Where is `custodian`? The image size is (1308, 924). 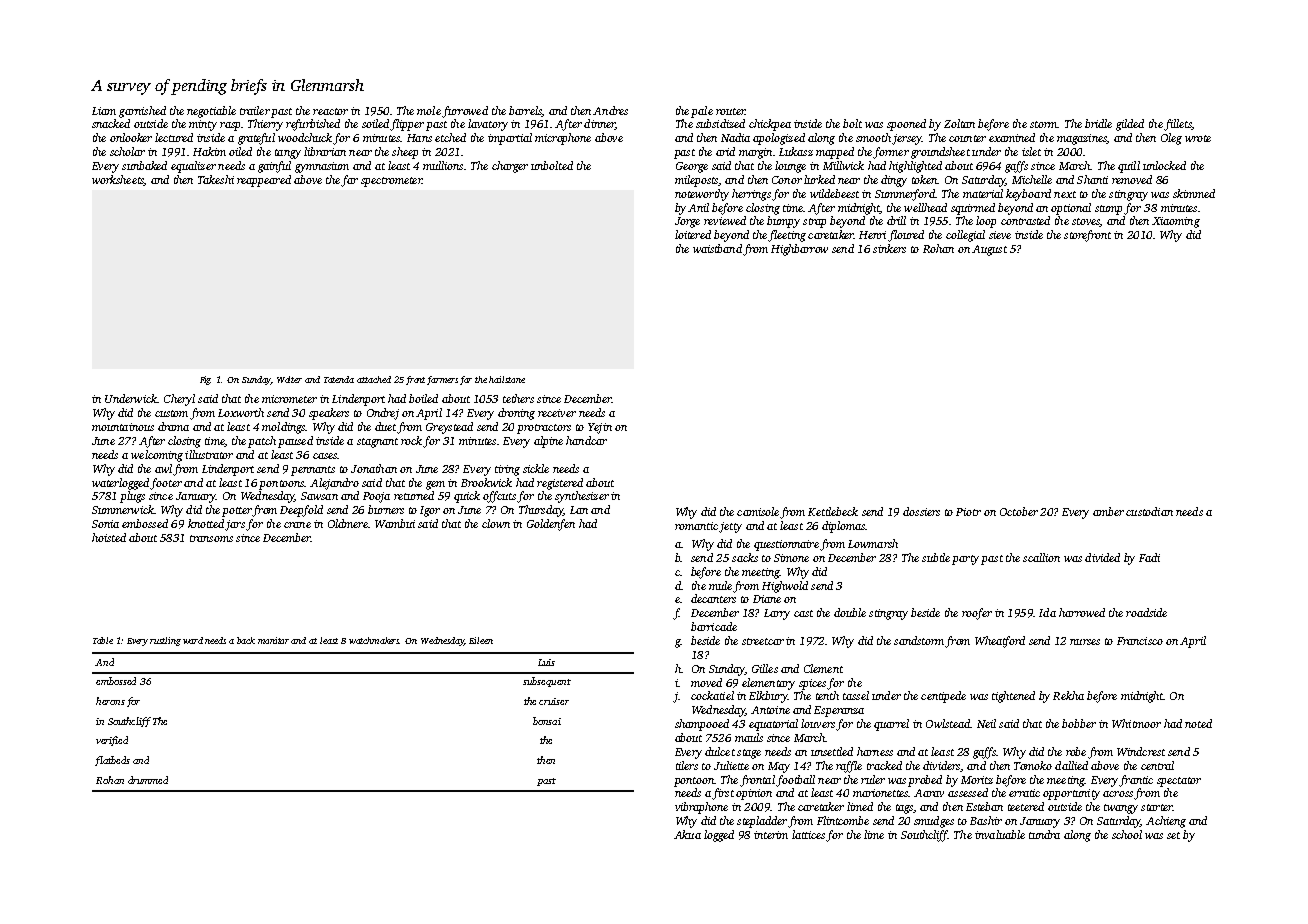
custodian is located at coordinates (1149, 511).
